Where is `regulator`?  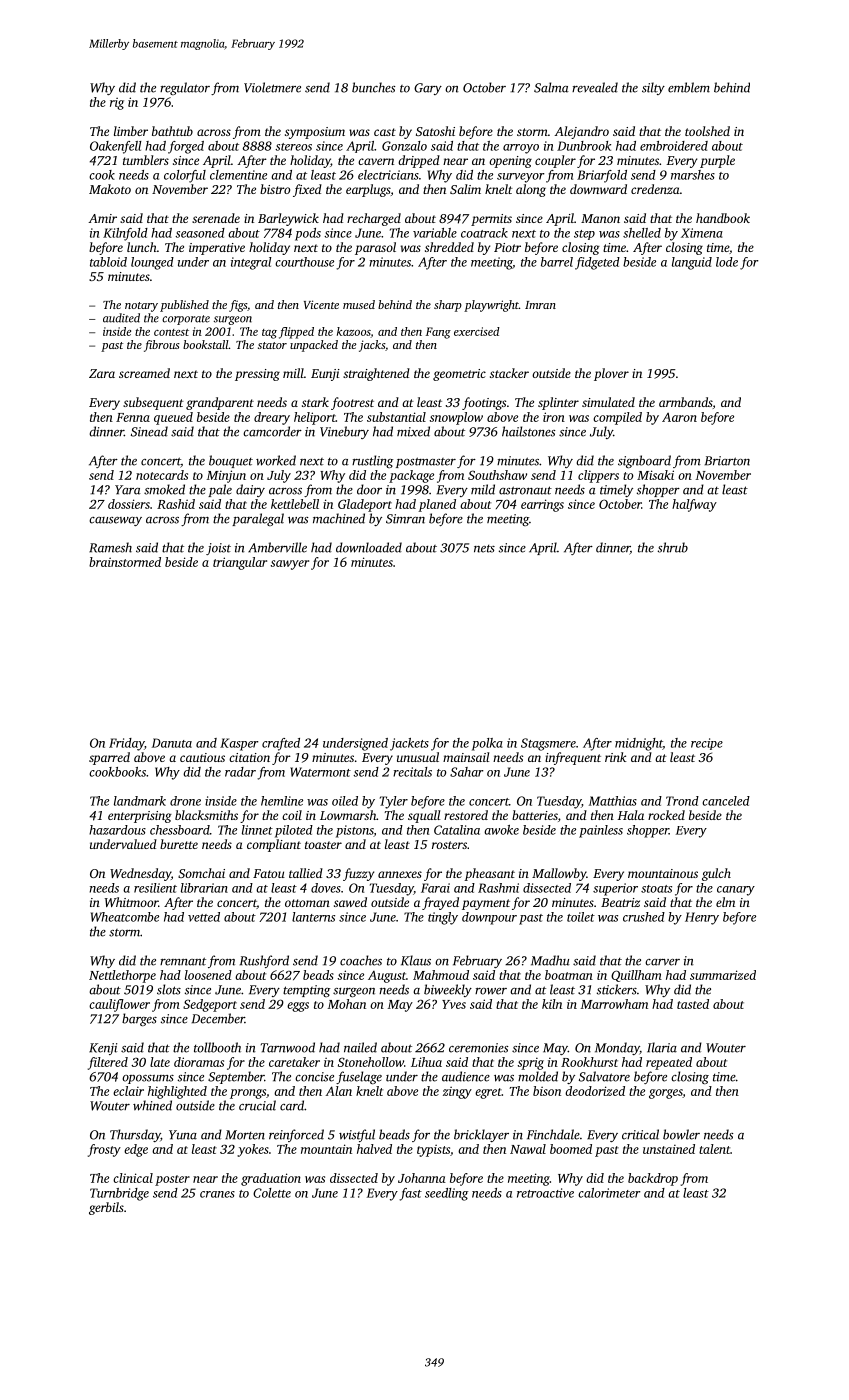
regulator is located at coordinates (185, 88).
